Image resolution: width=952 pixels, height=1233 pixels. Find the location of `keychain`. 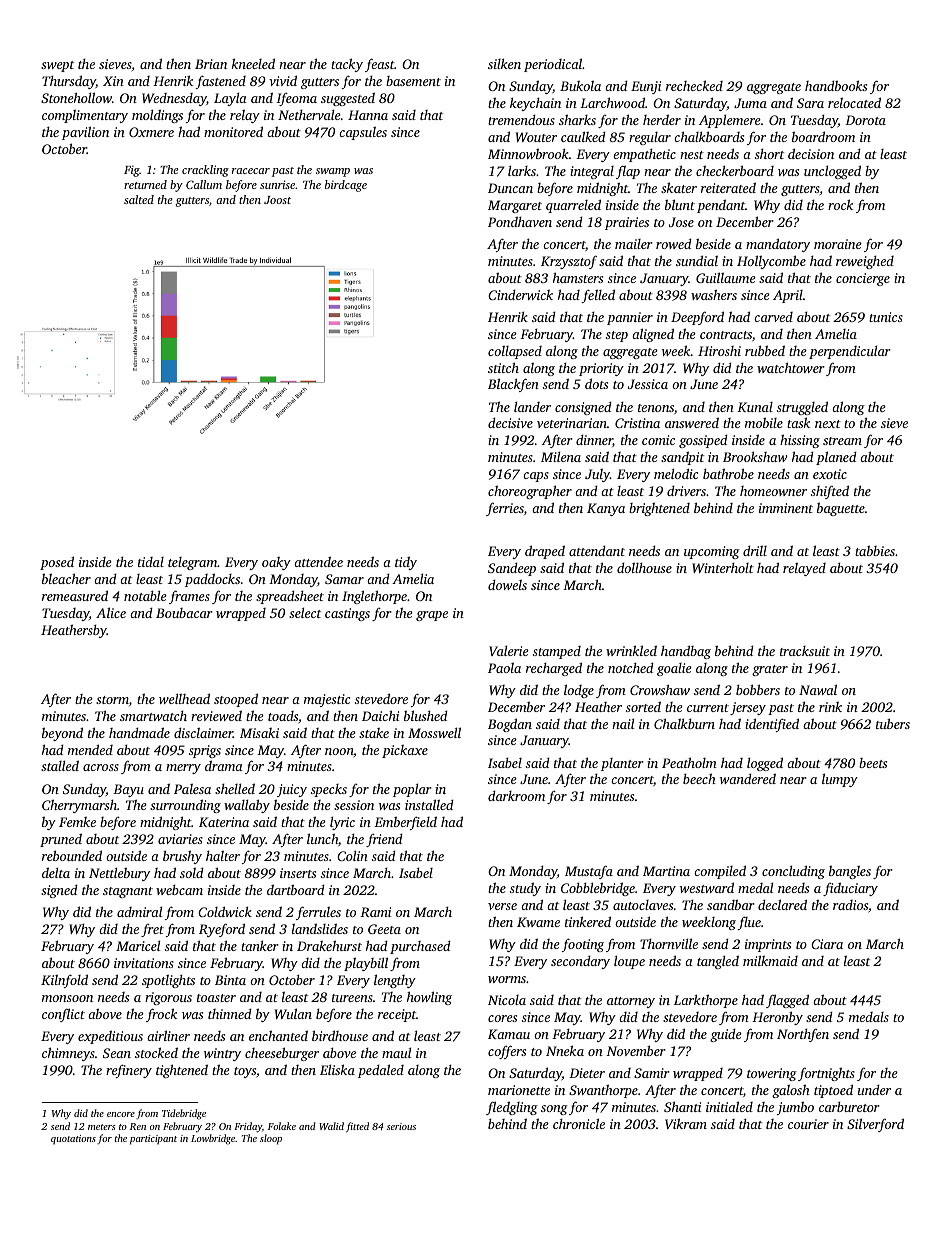

keychain is located at coordinates (535, 104).
